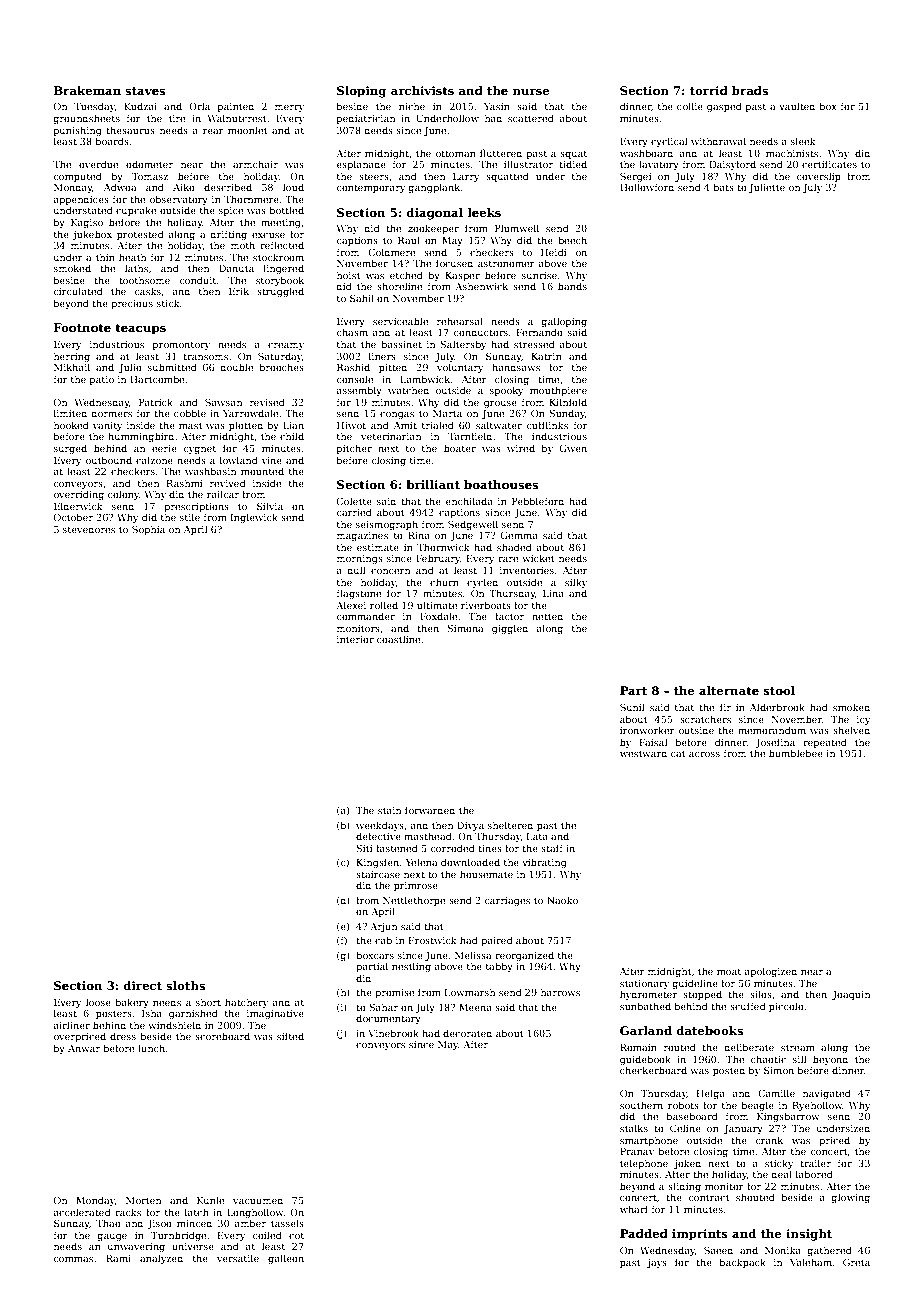 The image size is (924, 1308). Describe the element at coordinates (161, 1259) in the screenshot. I see `analyzed` at that location.
